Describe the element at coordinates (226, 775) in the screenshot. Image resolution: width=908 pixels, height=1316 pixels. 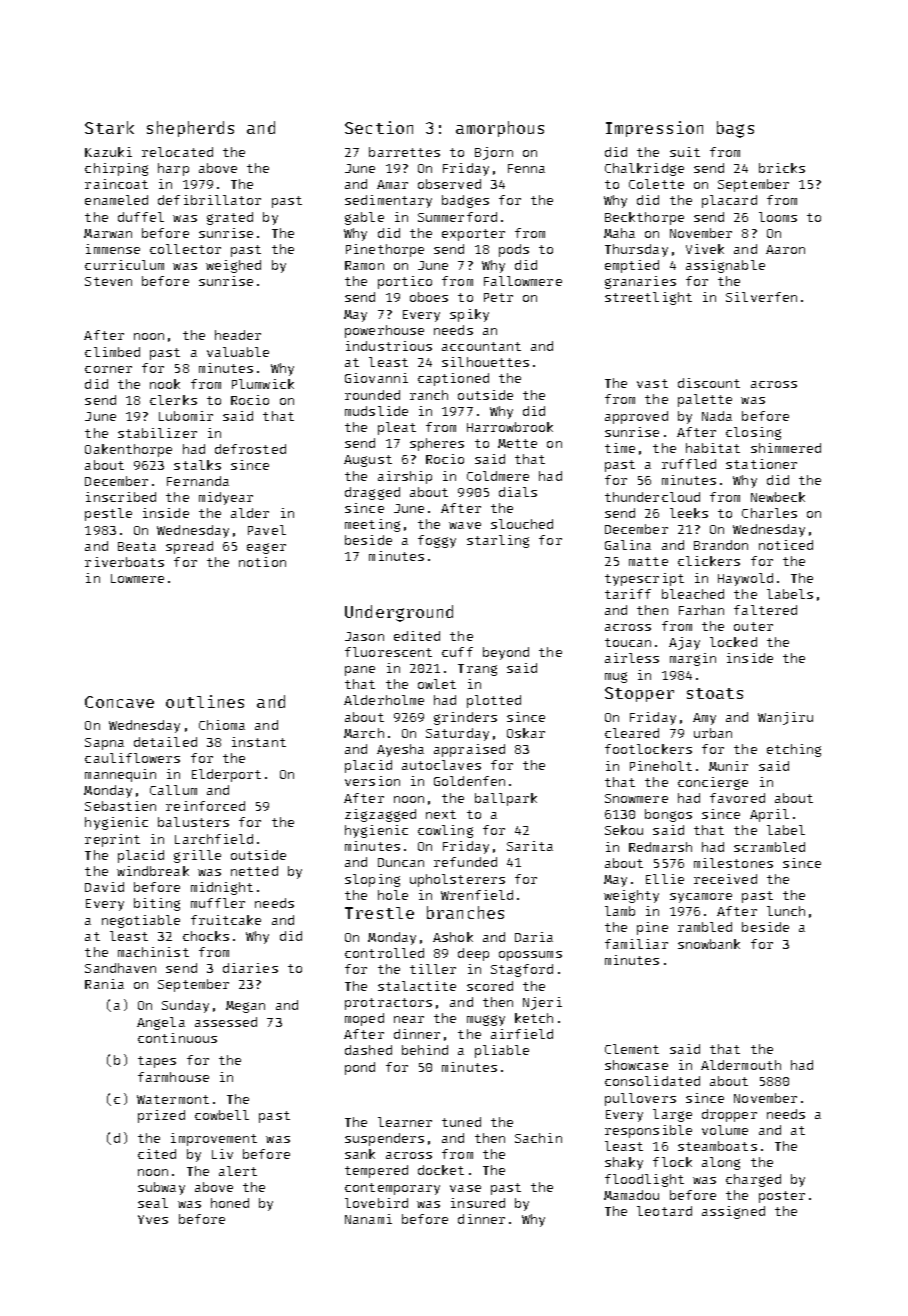
I see `Elderport` at that location.
